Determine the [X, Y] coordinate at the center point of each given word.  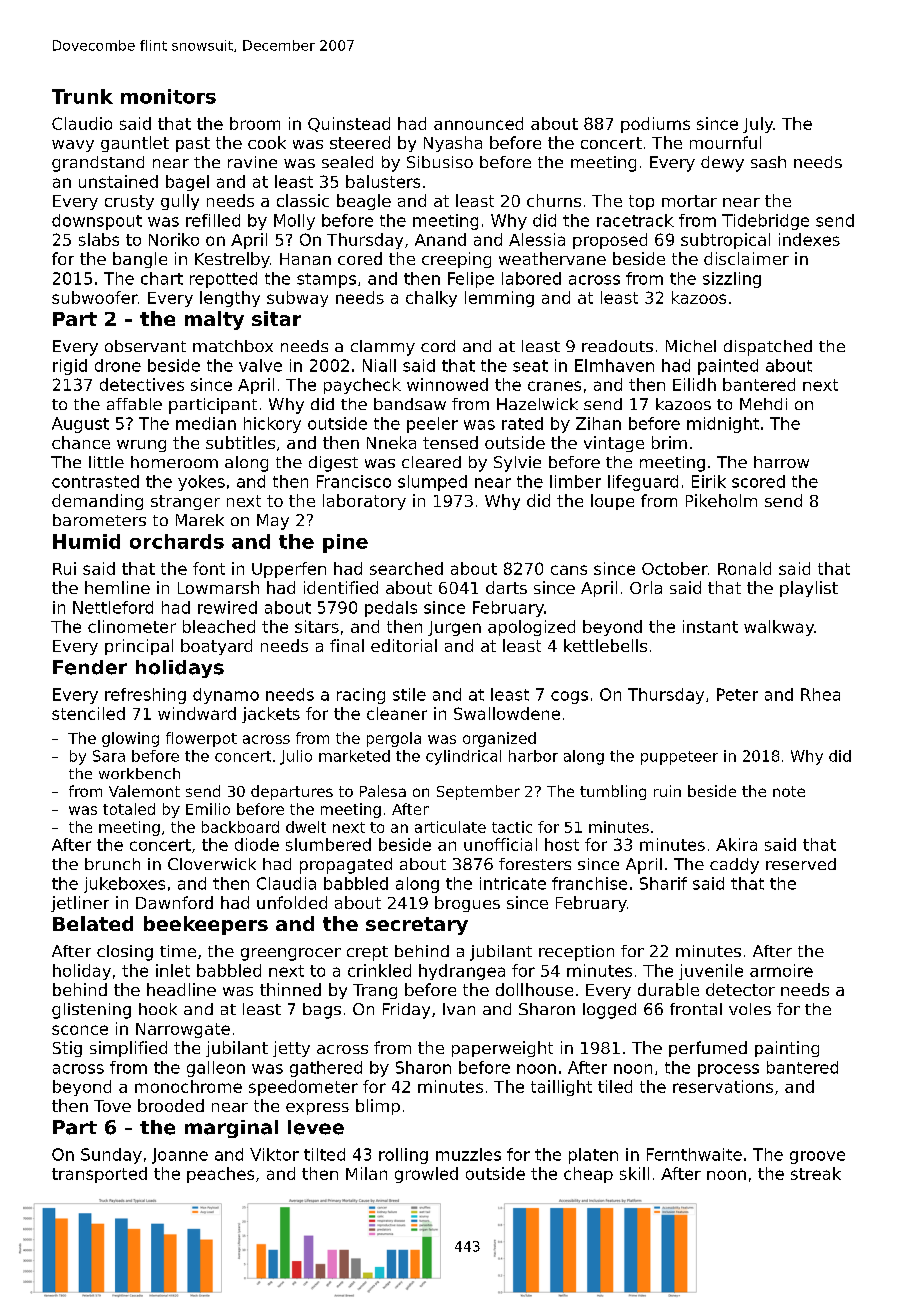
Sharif [663, 883]
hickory [272, 425]
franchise [589, 883]
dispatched [768, 348]
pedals [391, 609]
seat [530, 366]
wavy [73, 146]
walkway [779, 628]
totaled [129, 809]
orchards [177, 541]
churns [554, 200]
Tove [112, 1106]
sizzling [732, 280]
